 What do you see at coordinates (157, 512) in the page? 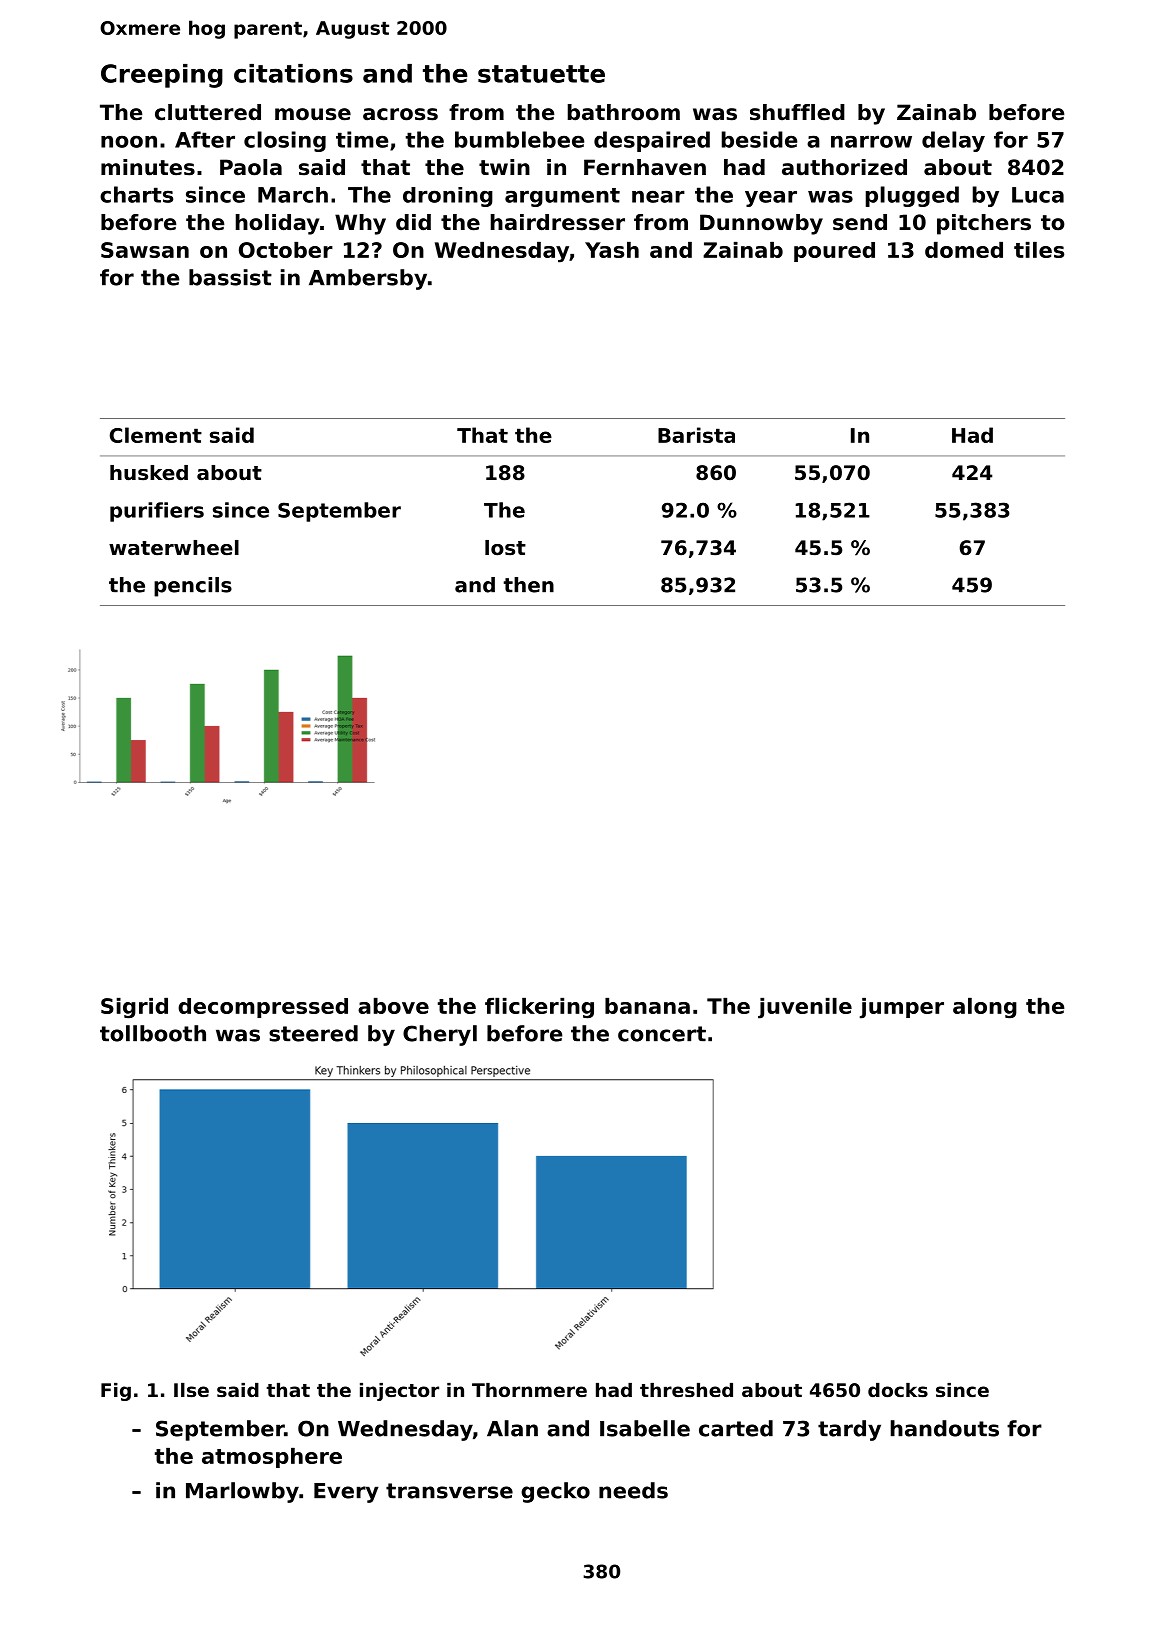
I see `purifiers` at bounding box center [157, 512].
